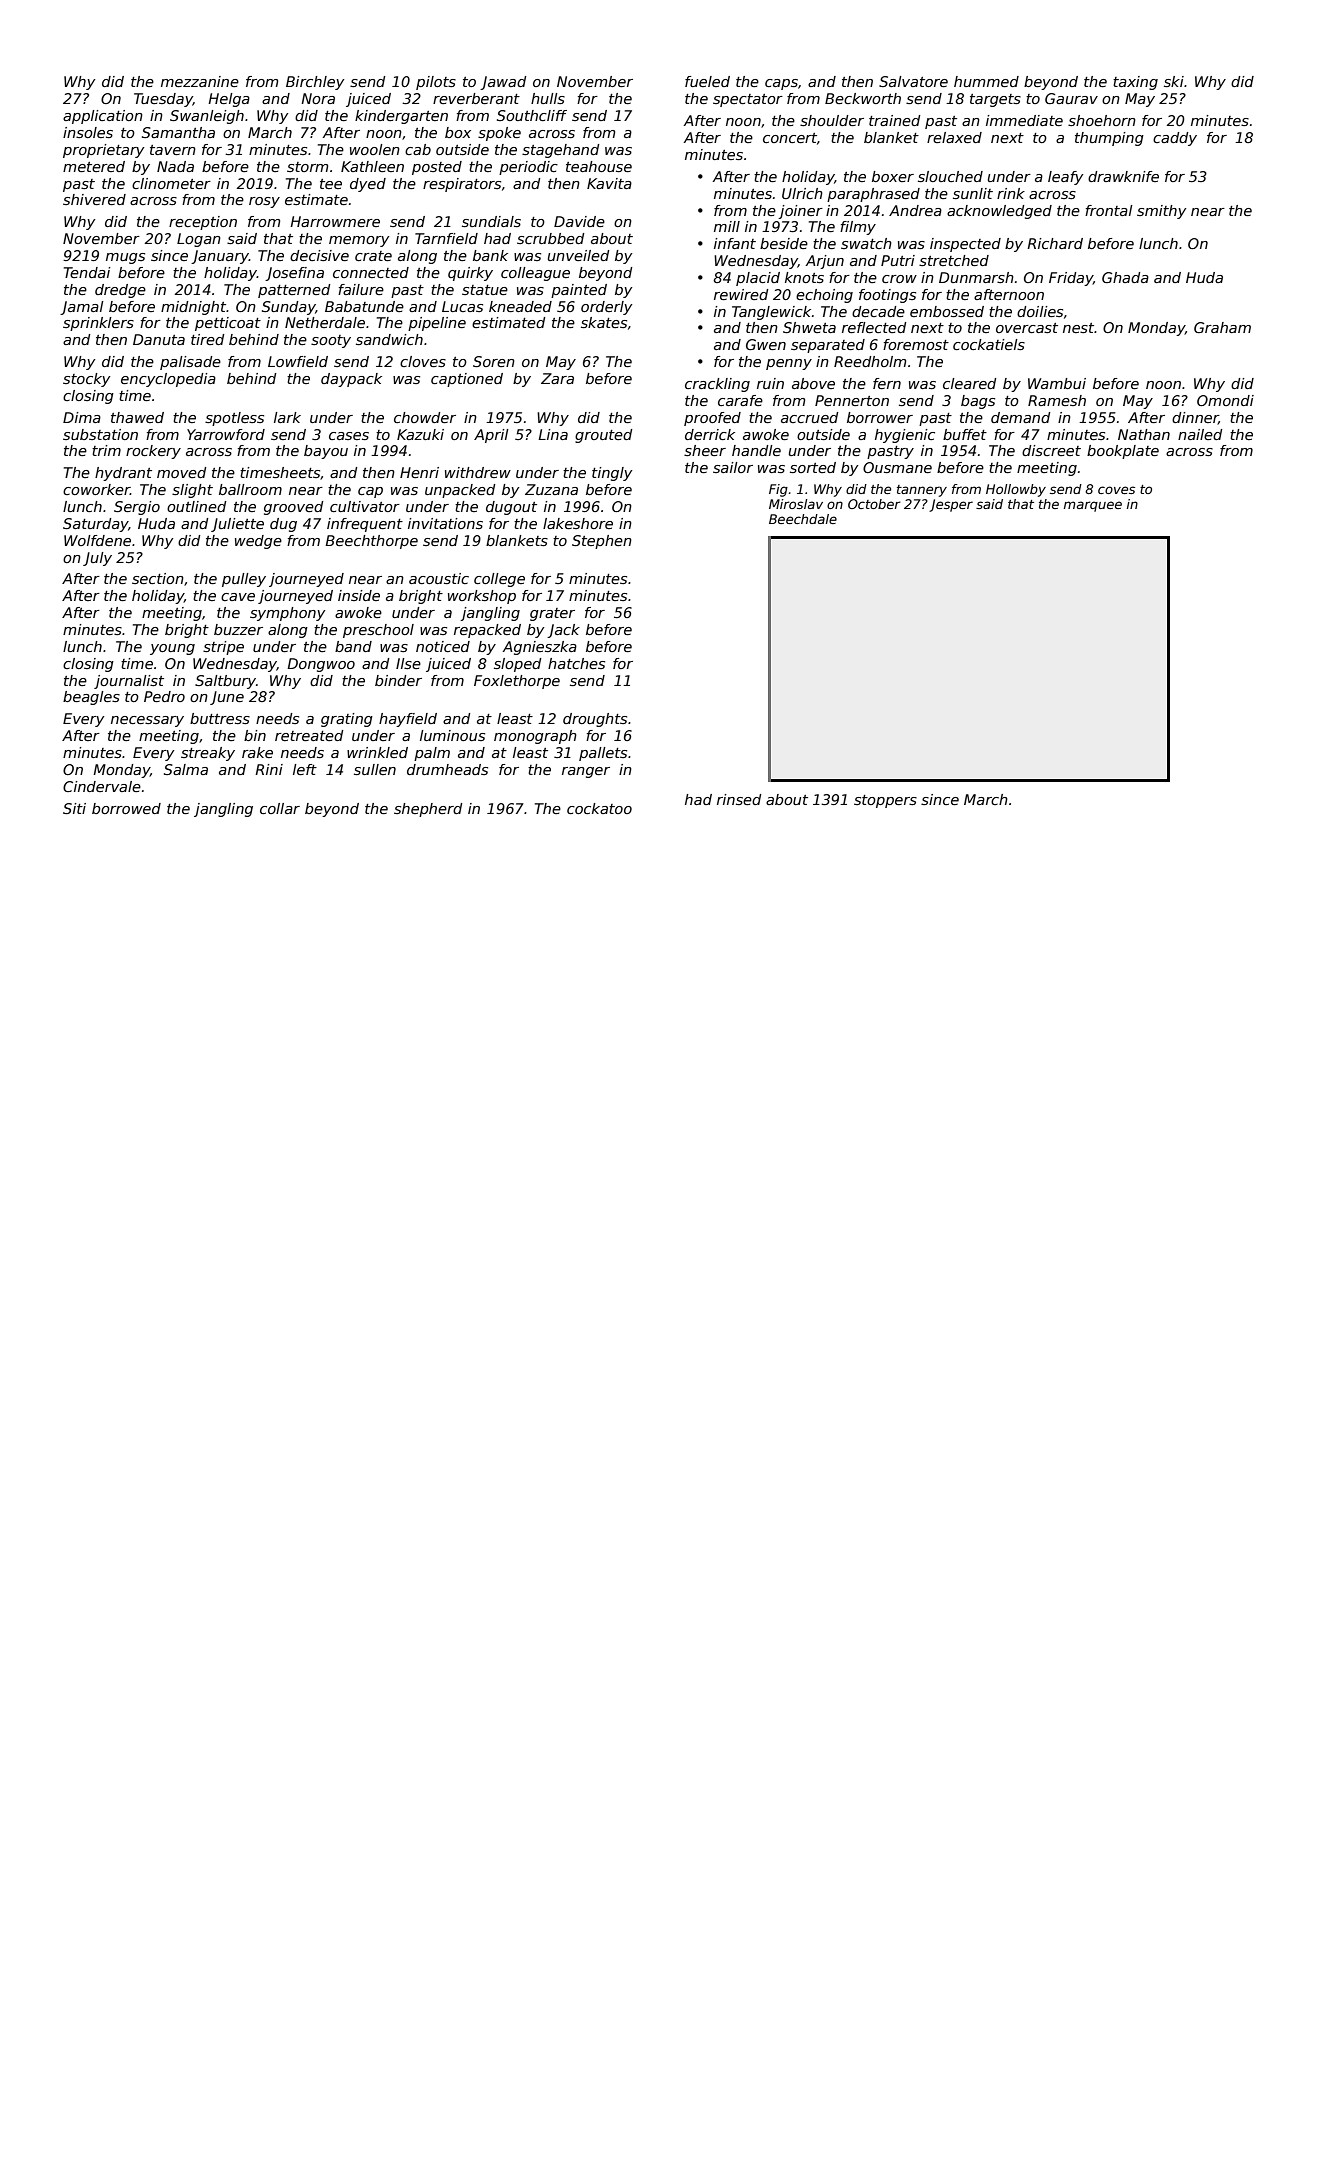  I want to click on stoppers, so click(885, 801).
